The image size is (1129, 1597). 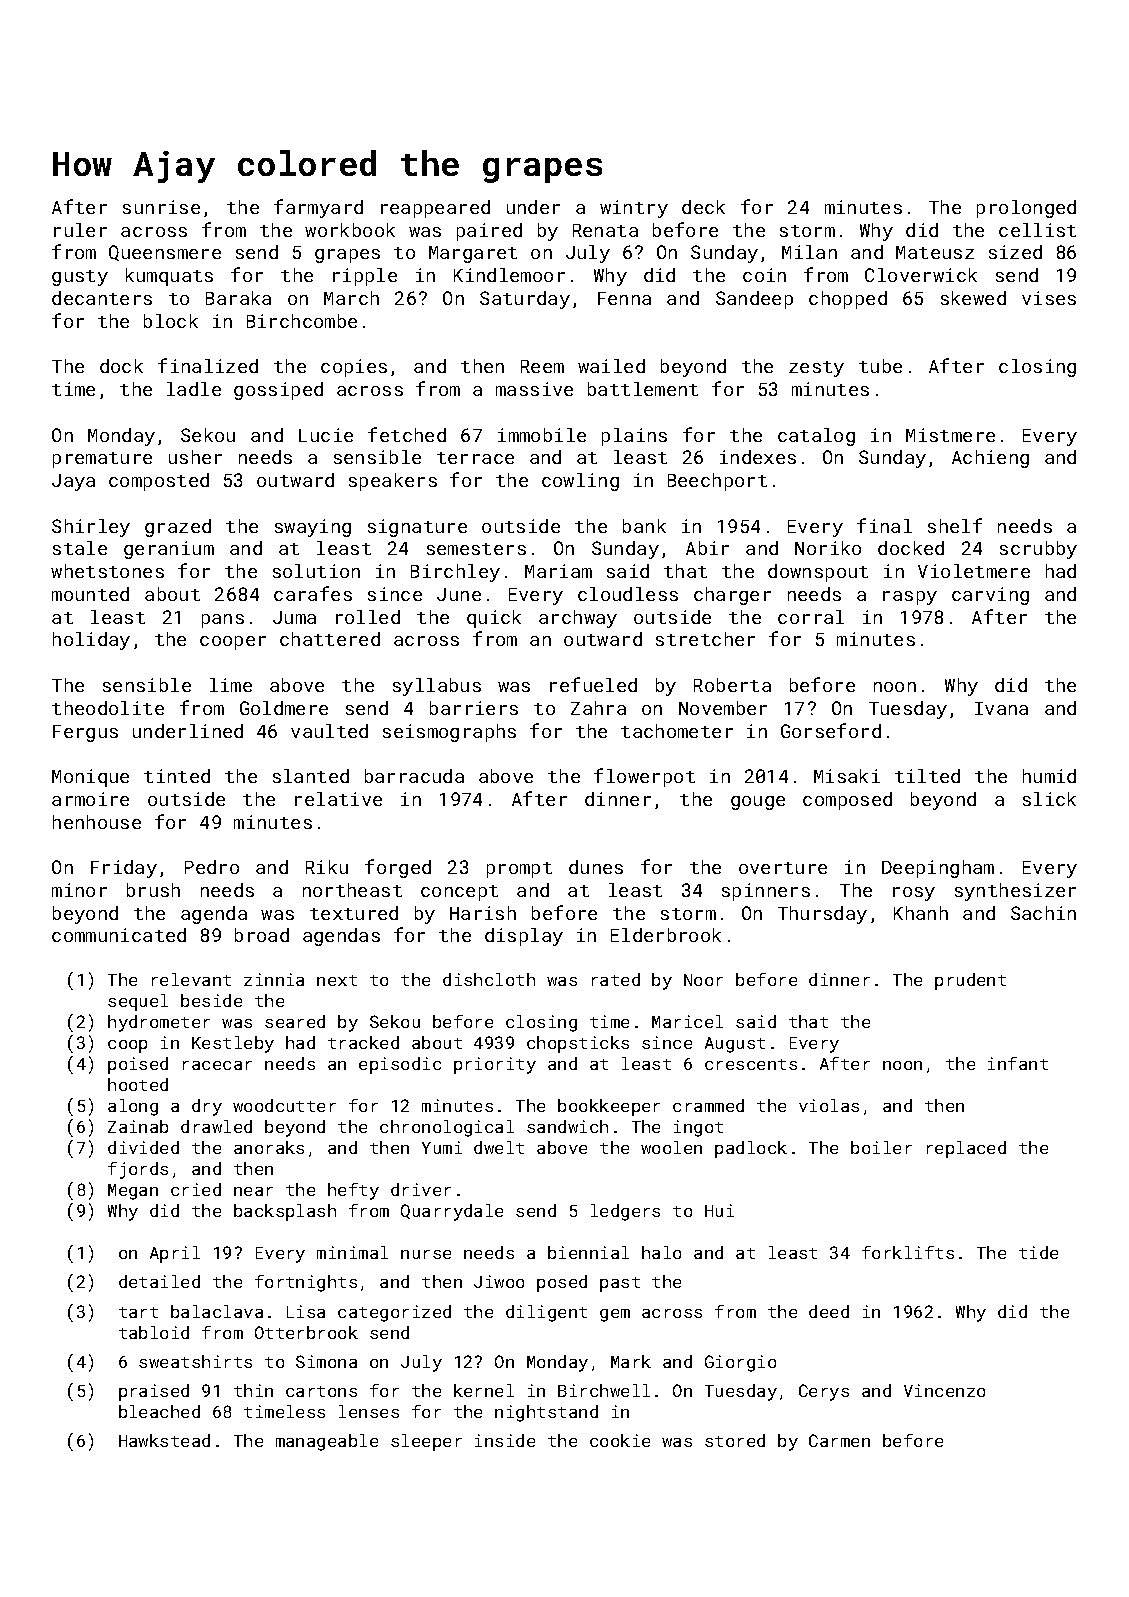 What do you see at coordinates (161, 207) in the screenshot?
I see `sunrise` at bounding box center [161, 207].
